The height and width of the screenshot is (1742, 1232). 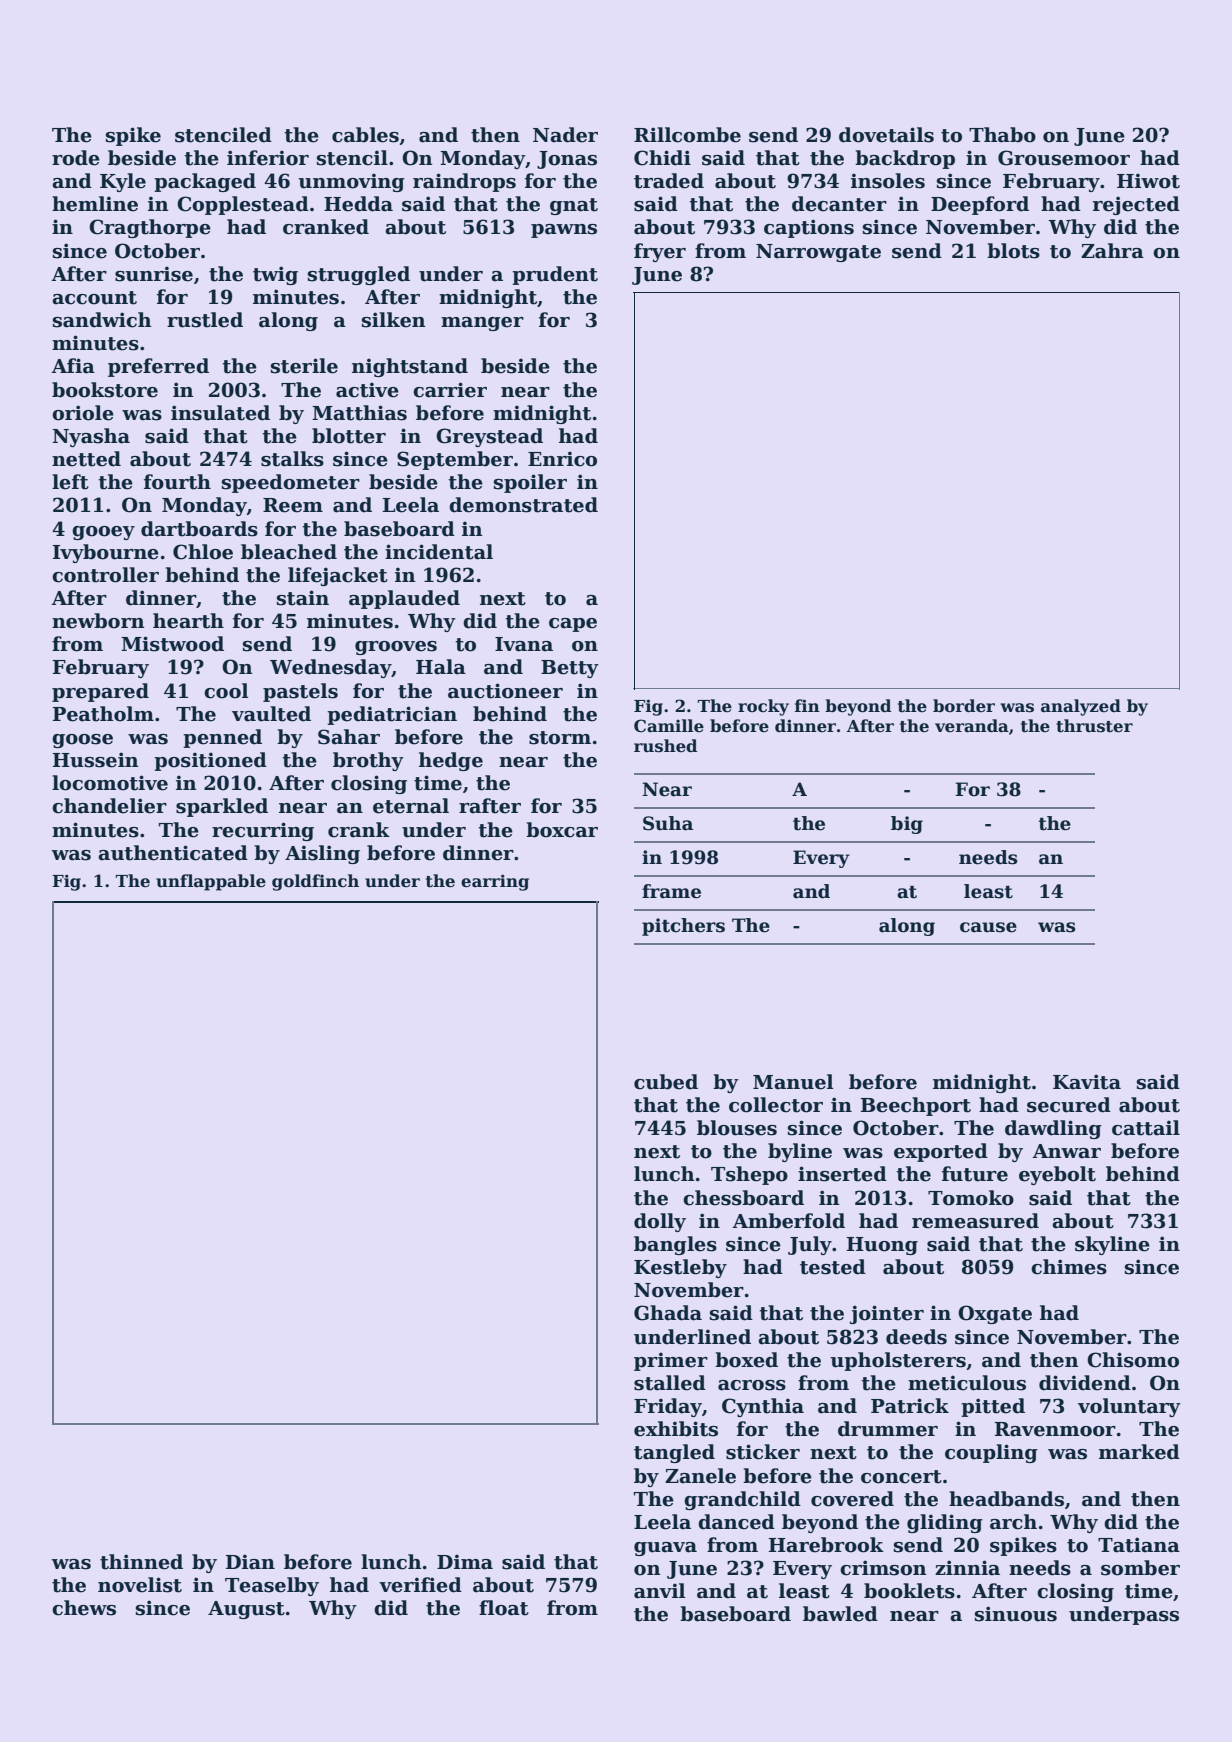 I want to click on Zahra, so click(x=1112, y=251).
